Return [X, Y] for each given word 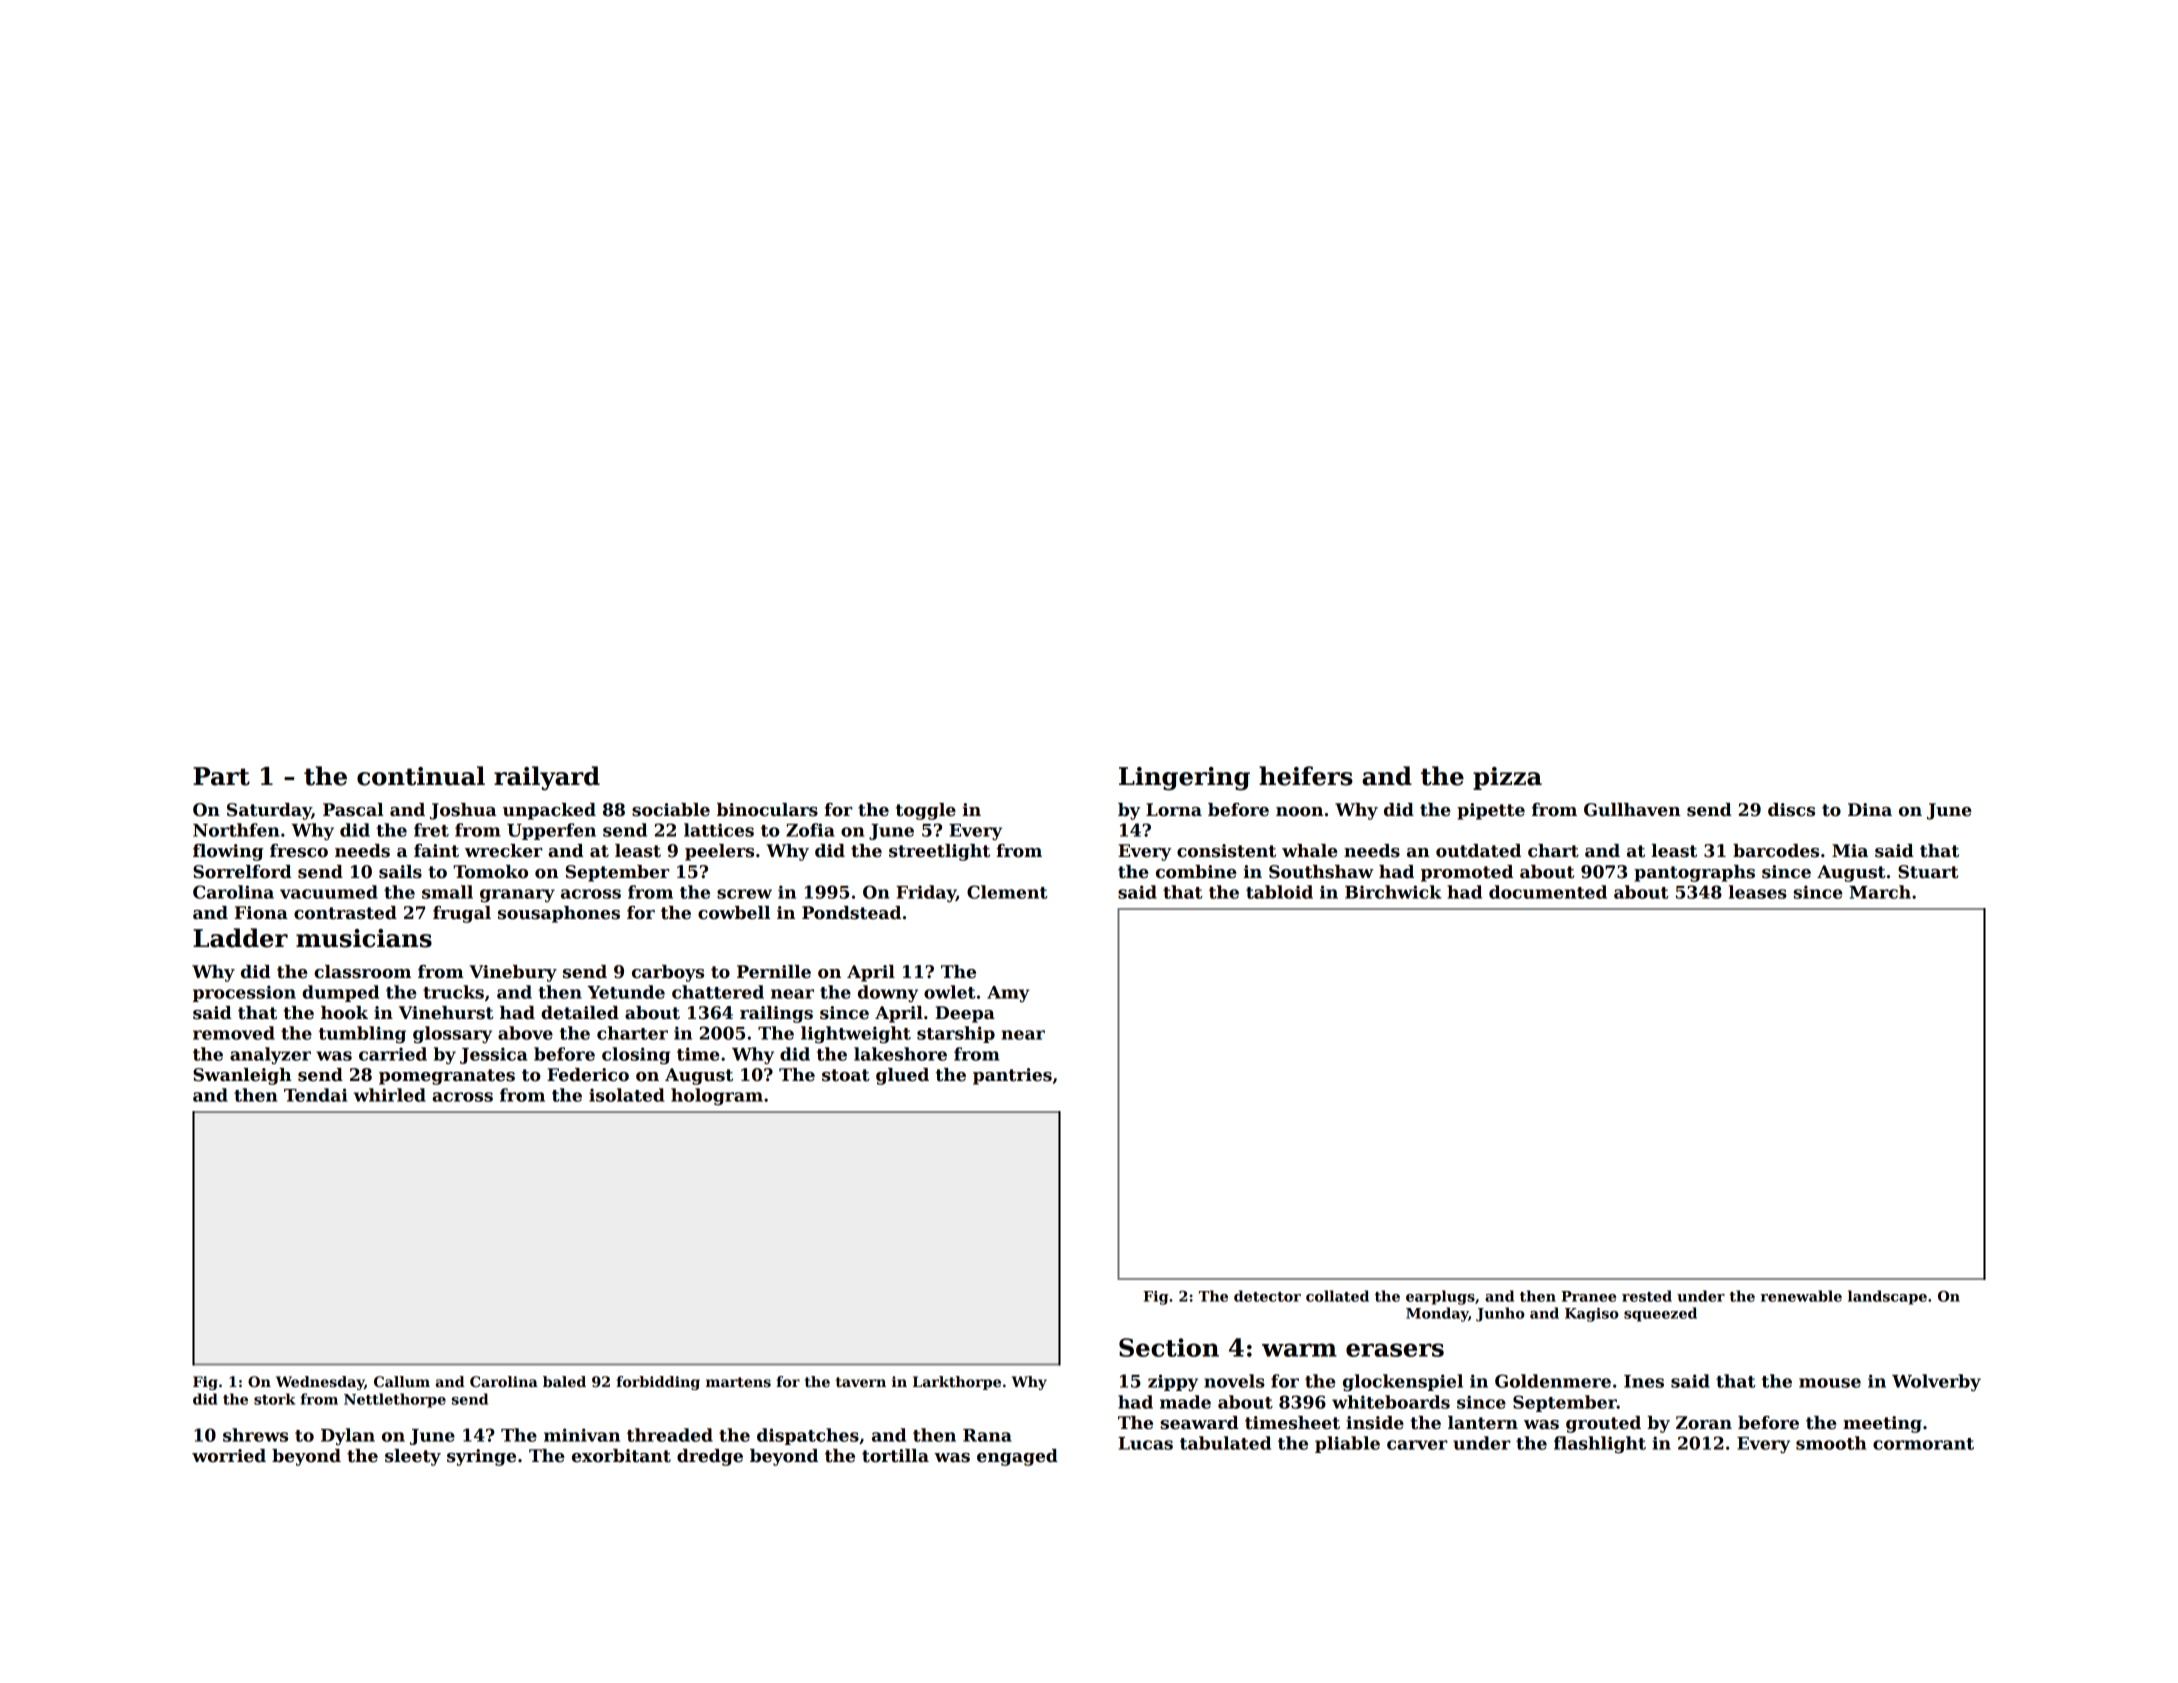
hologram [717, 1097]
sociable [671, 810]
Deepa [965, 1014]
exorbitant [621, 1456]
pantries [1012, 1076]
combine [1196, 872]
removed [234, 1033]
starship [956, 1034]
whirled [390, 1095]
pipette [1491, 811]
